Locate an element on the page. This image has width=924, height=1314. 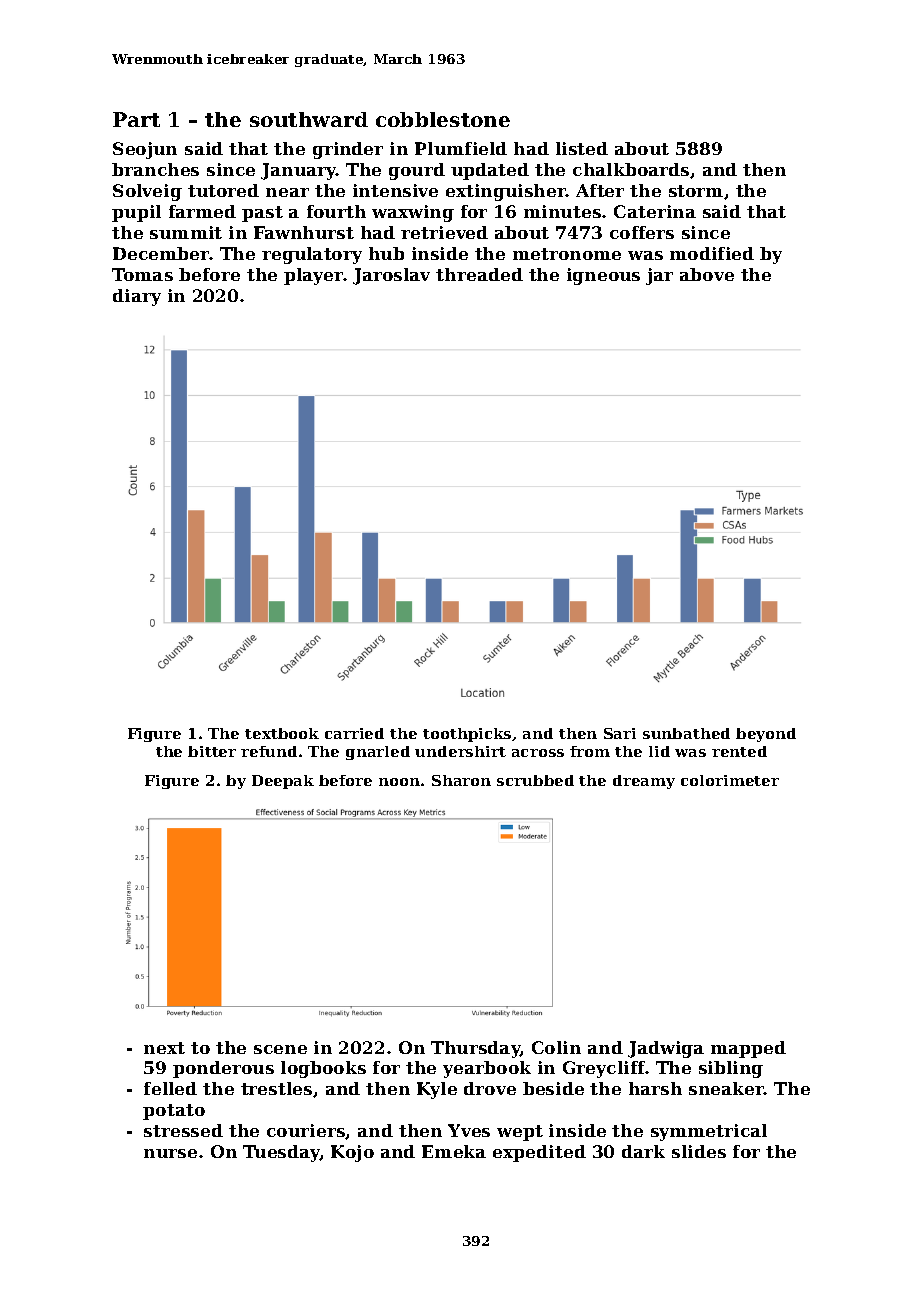
player is located at coordinates (314, 276).
